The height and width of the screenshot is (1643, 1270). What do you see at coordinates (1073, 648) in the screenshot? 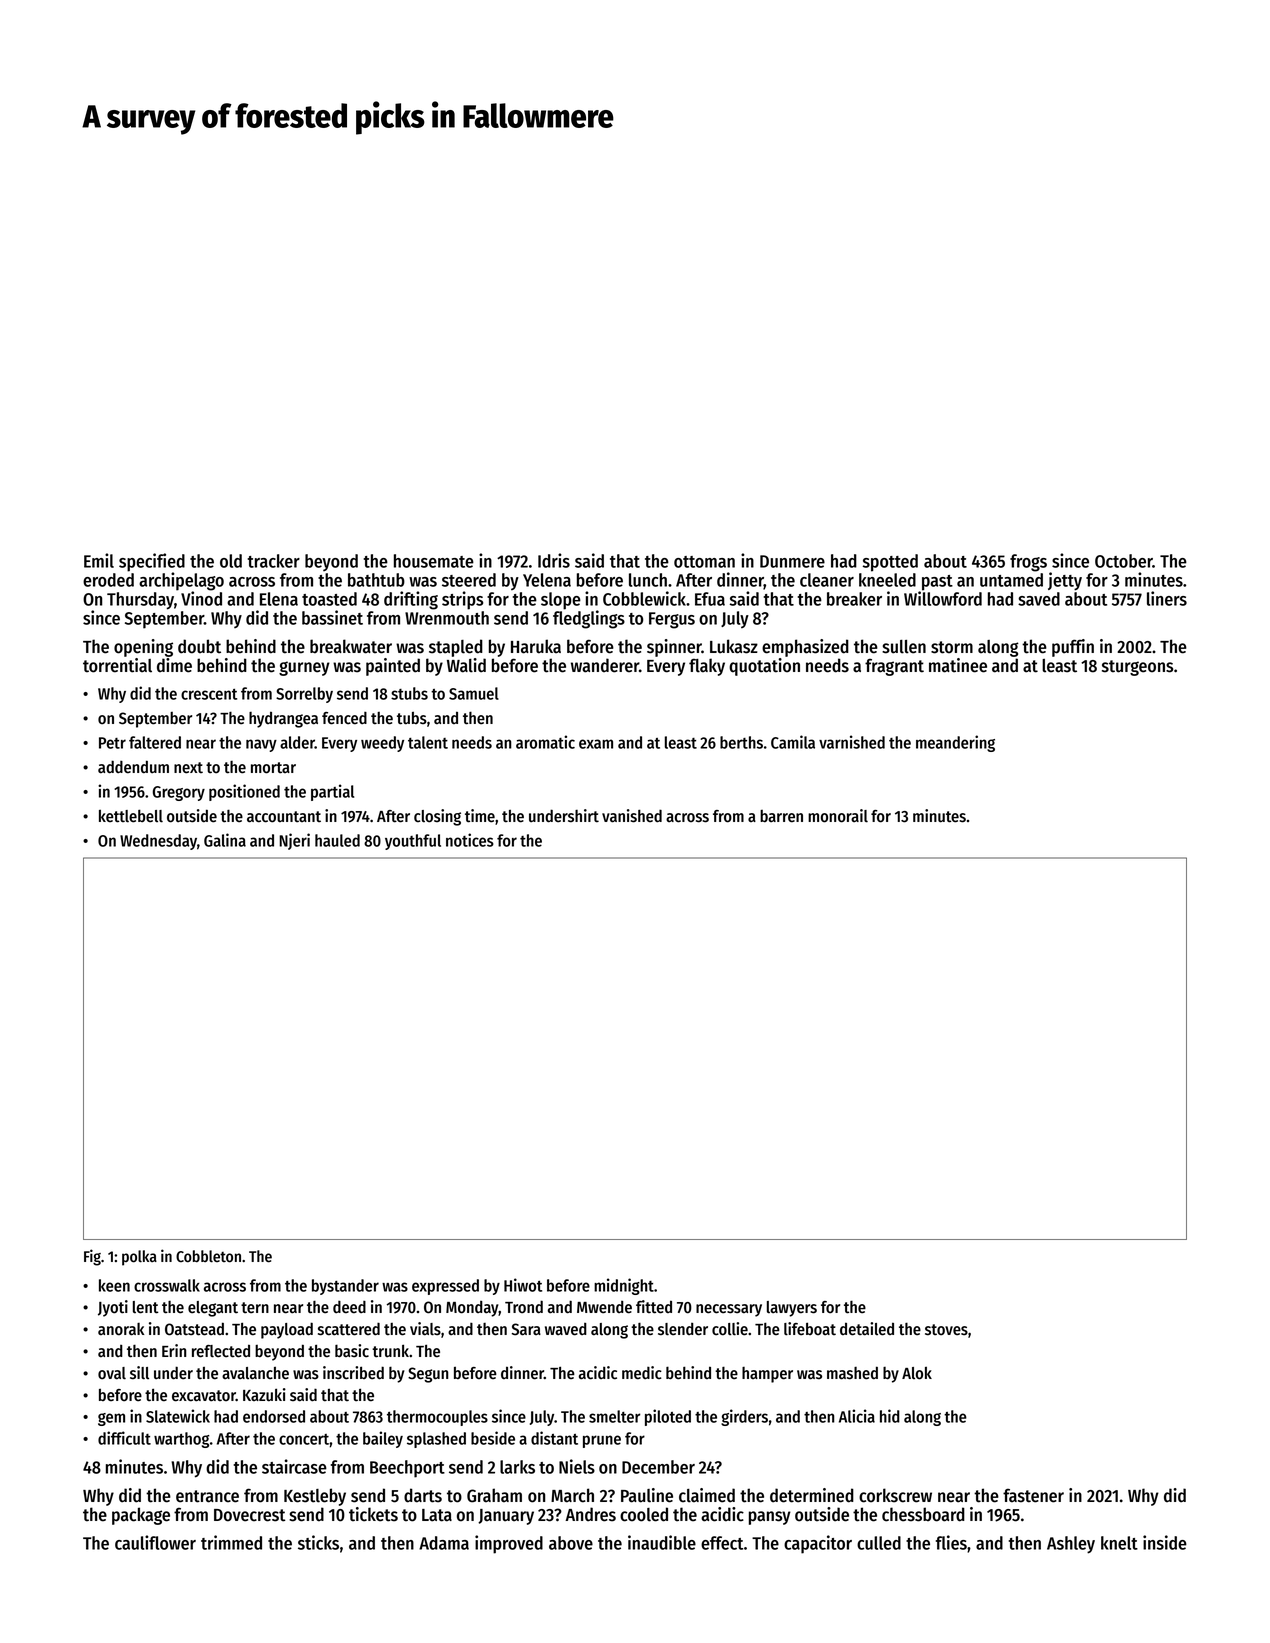
I see `puffin` at bounding box center [1073, 648].
